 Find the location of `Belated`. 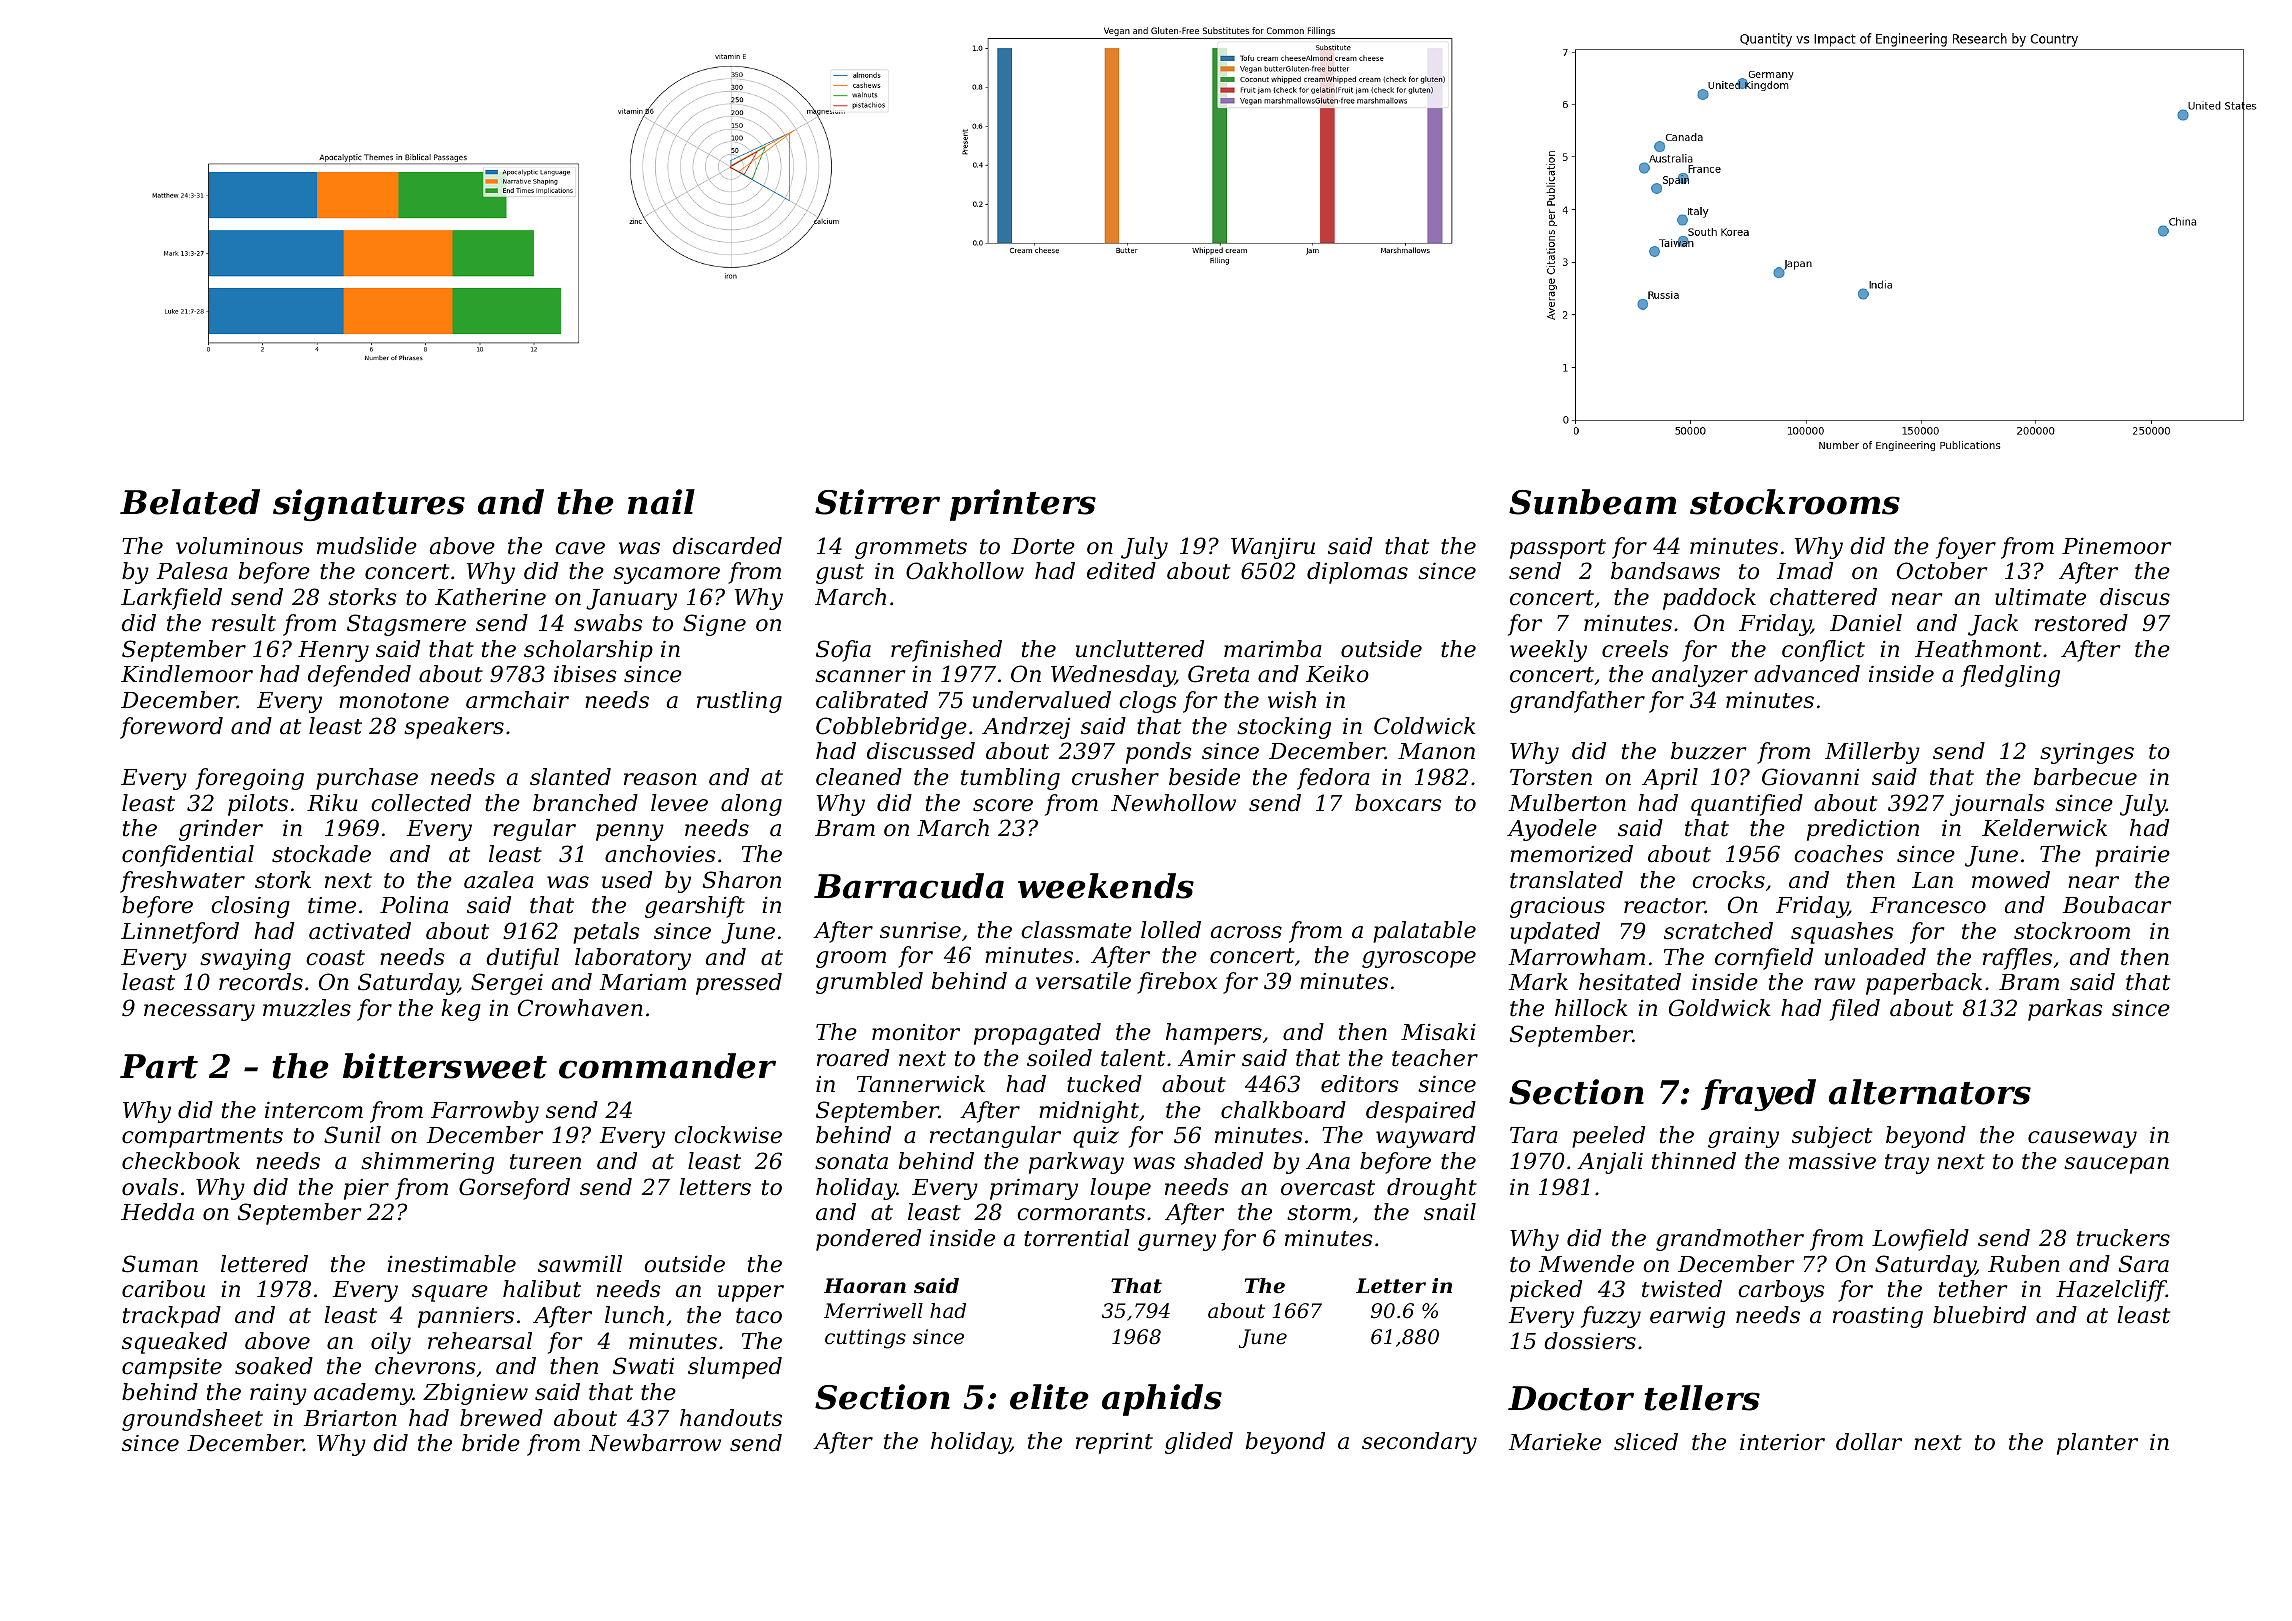

Belated is located at coordinates (190, 502).
